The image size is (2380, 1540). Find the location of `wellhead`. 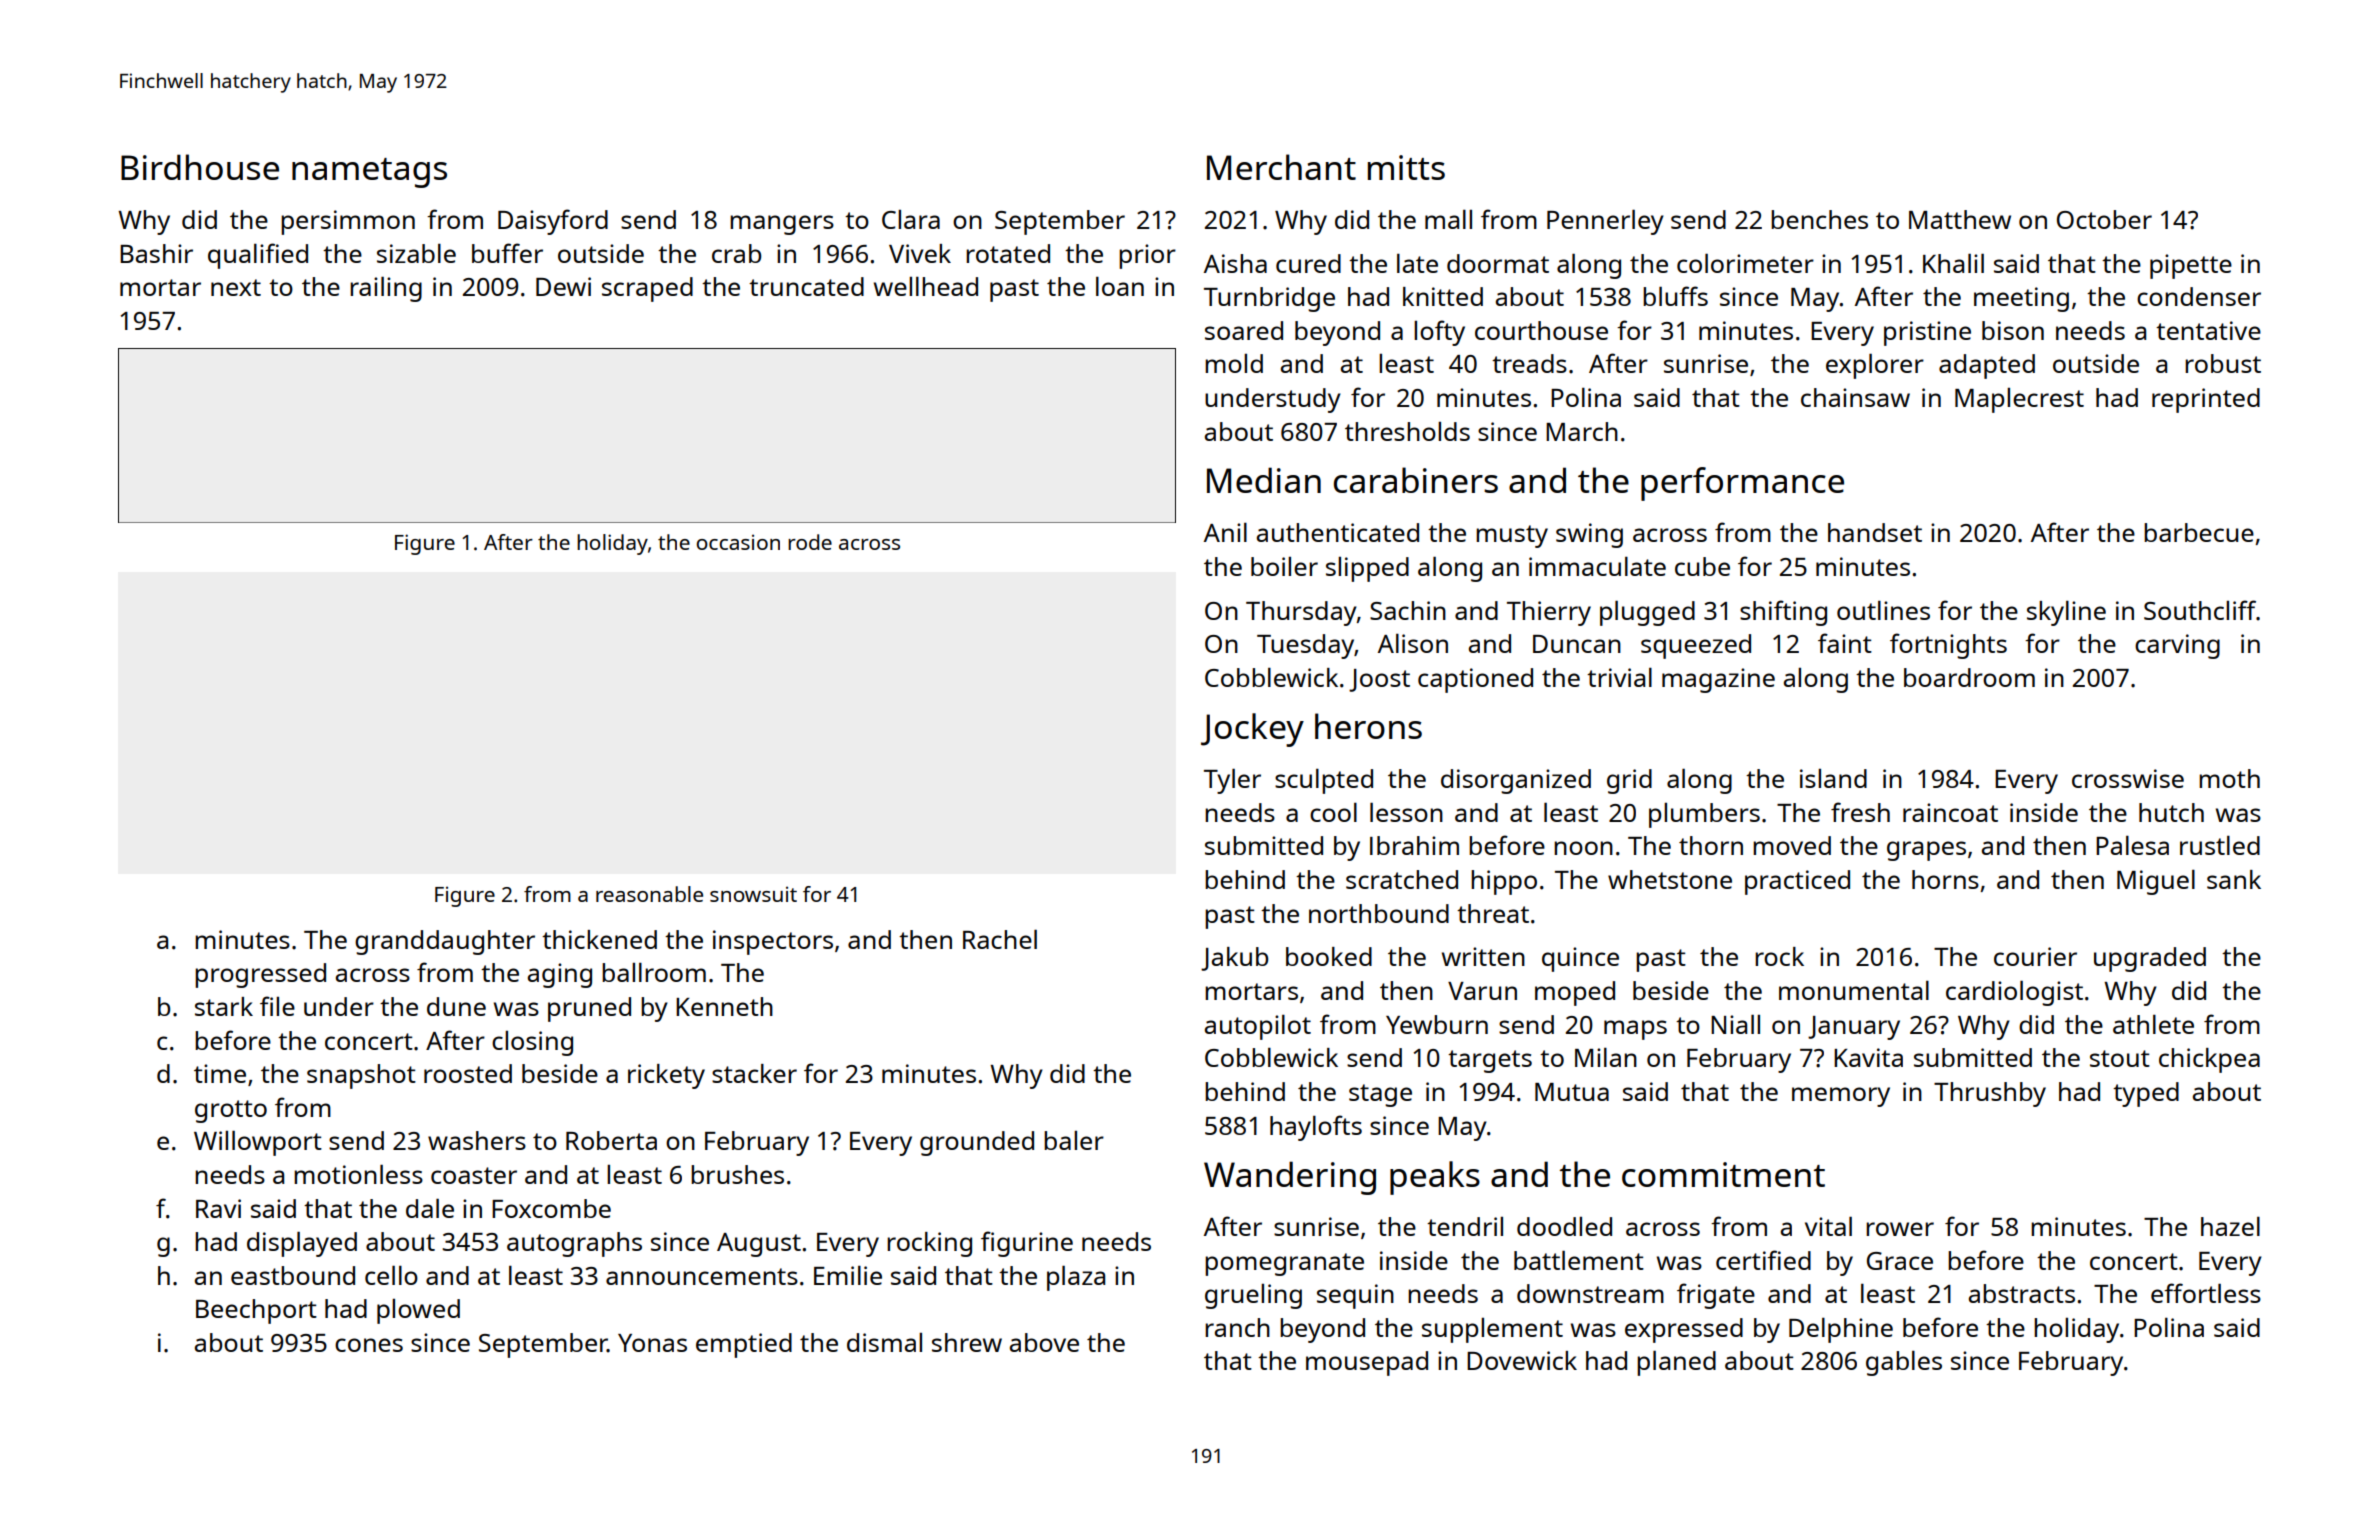

wellhead is located at coordinates (926, 286).
